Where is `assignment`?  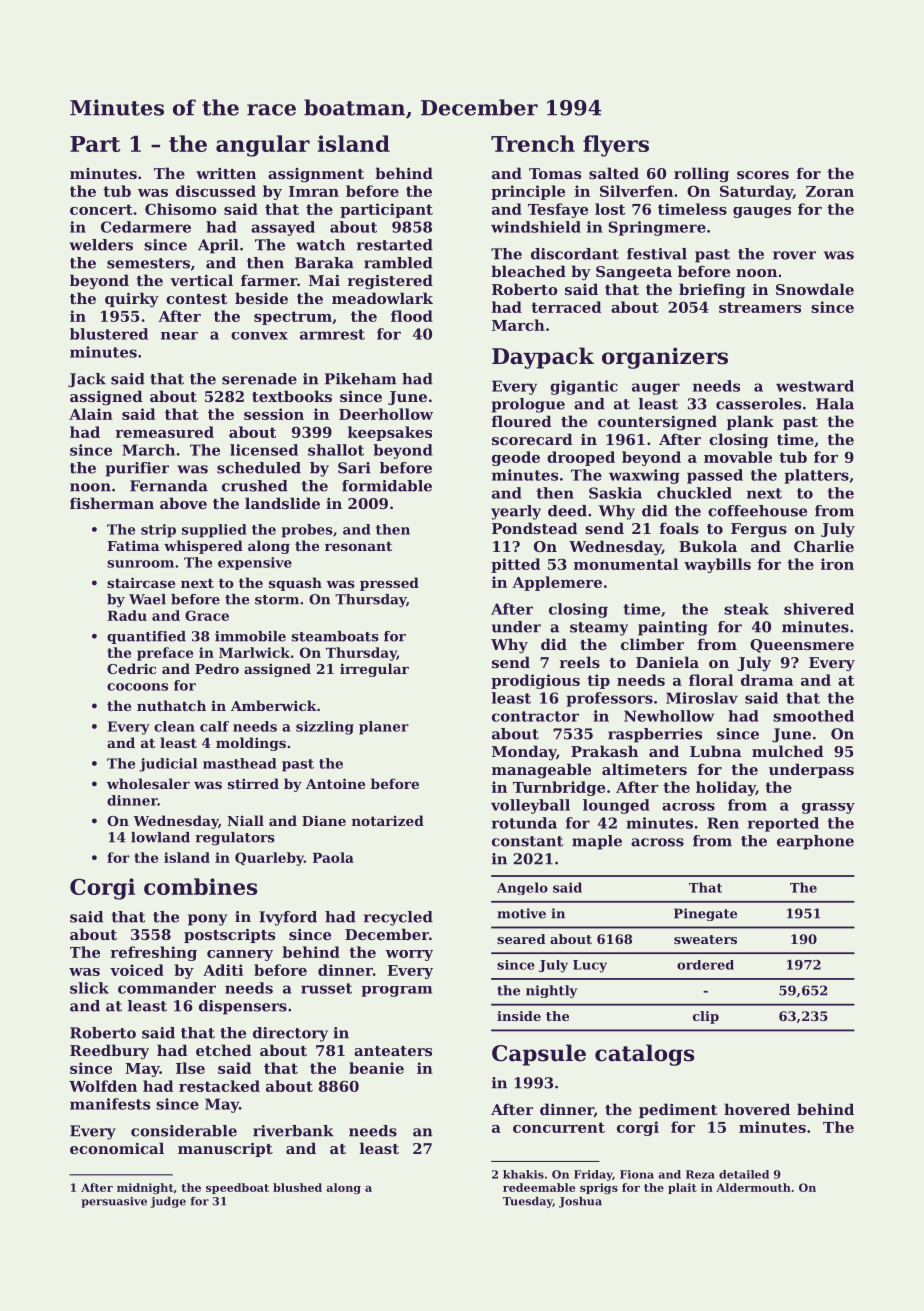 assignment is located at coordinates (316, 175).
